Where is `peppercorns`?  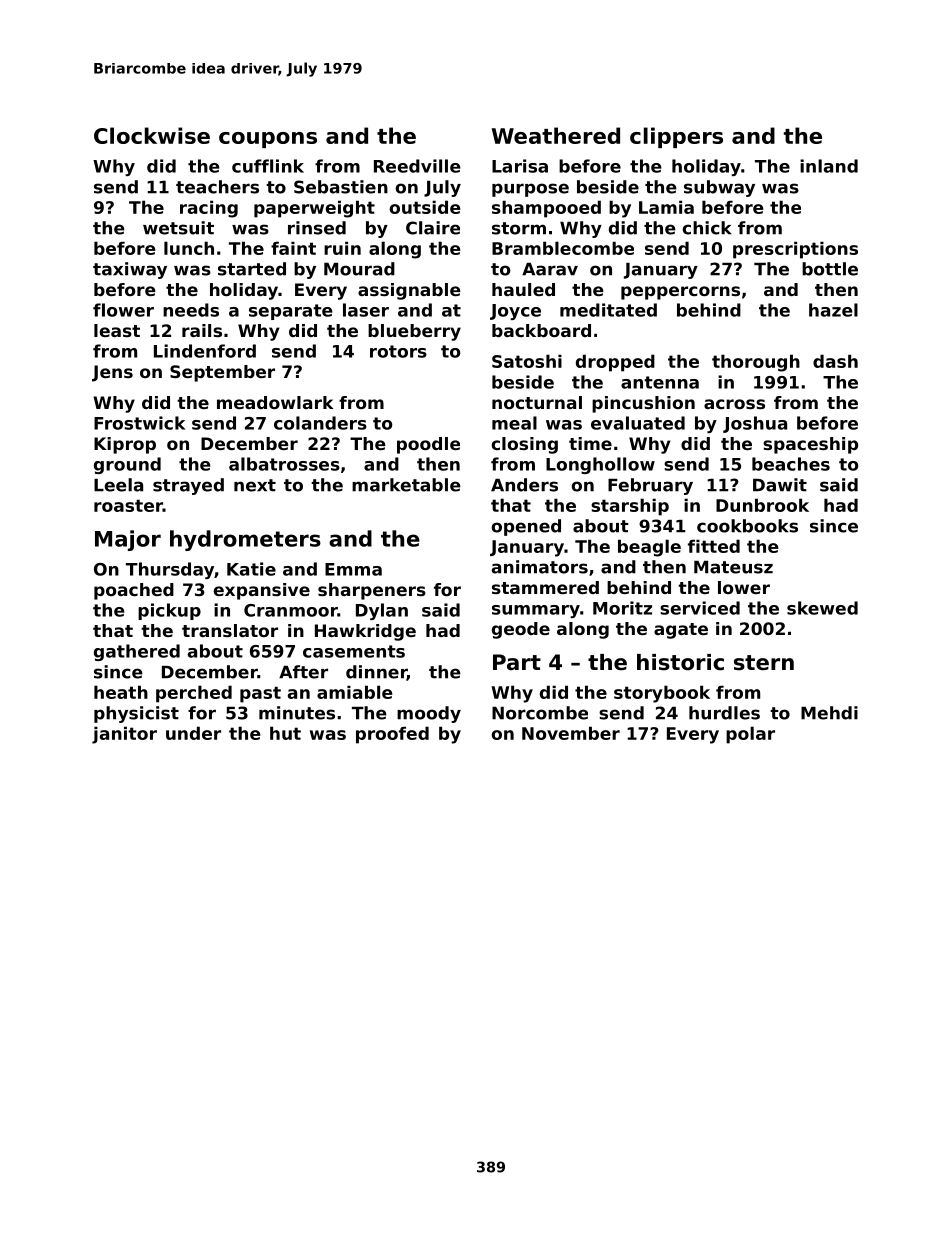 peppercorns is located at coordinates (680, 293).
